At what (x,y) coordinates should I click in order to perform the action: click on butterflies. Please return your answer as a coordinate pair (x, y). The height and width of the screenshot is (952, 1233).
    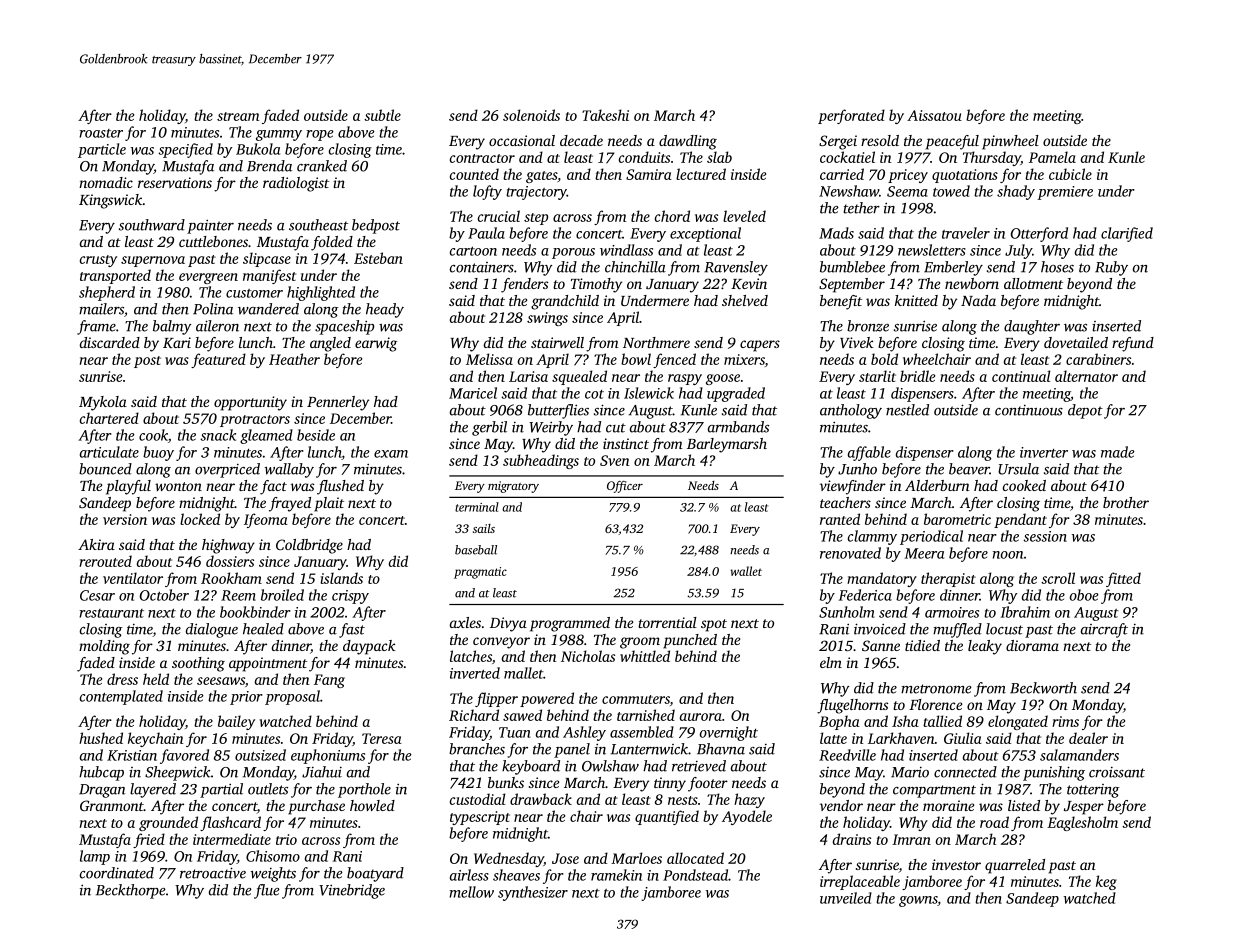
    Looking at the image, I should click on (558, 411).
